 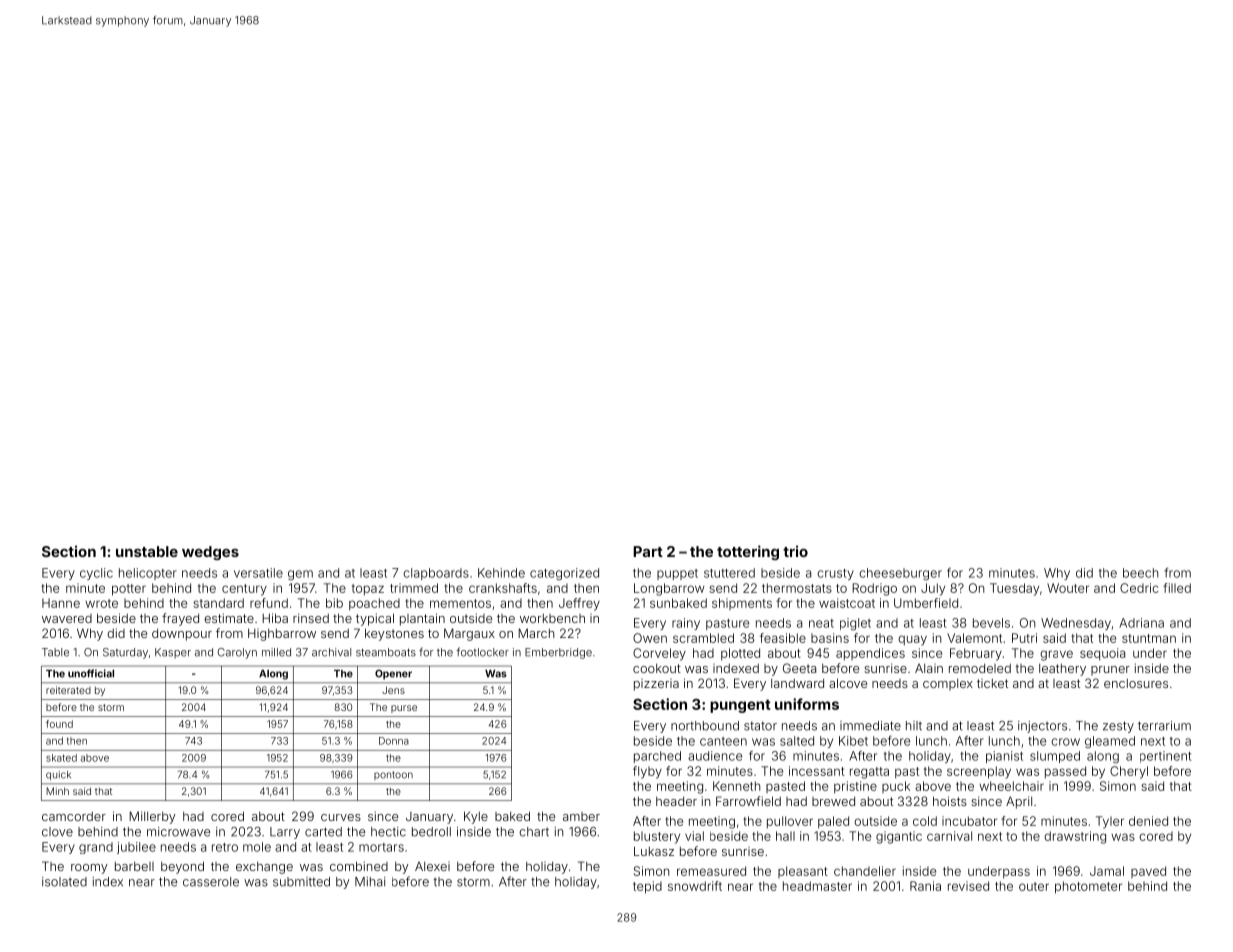 What do you see at coordinates (476, 817) in the screenshot?
I see `Kyle` at bounding box center [476, 817].
